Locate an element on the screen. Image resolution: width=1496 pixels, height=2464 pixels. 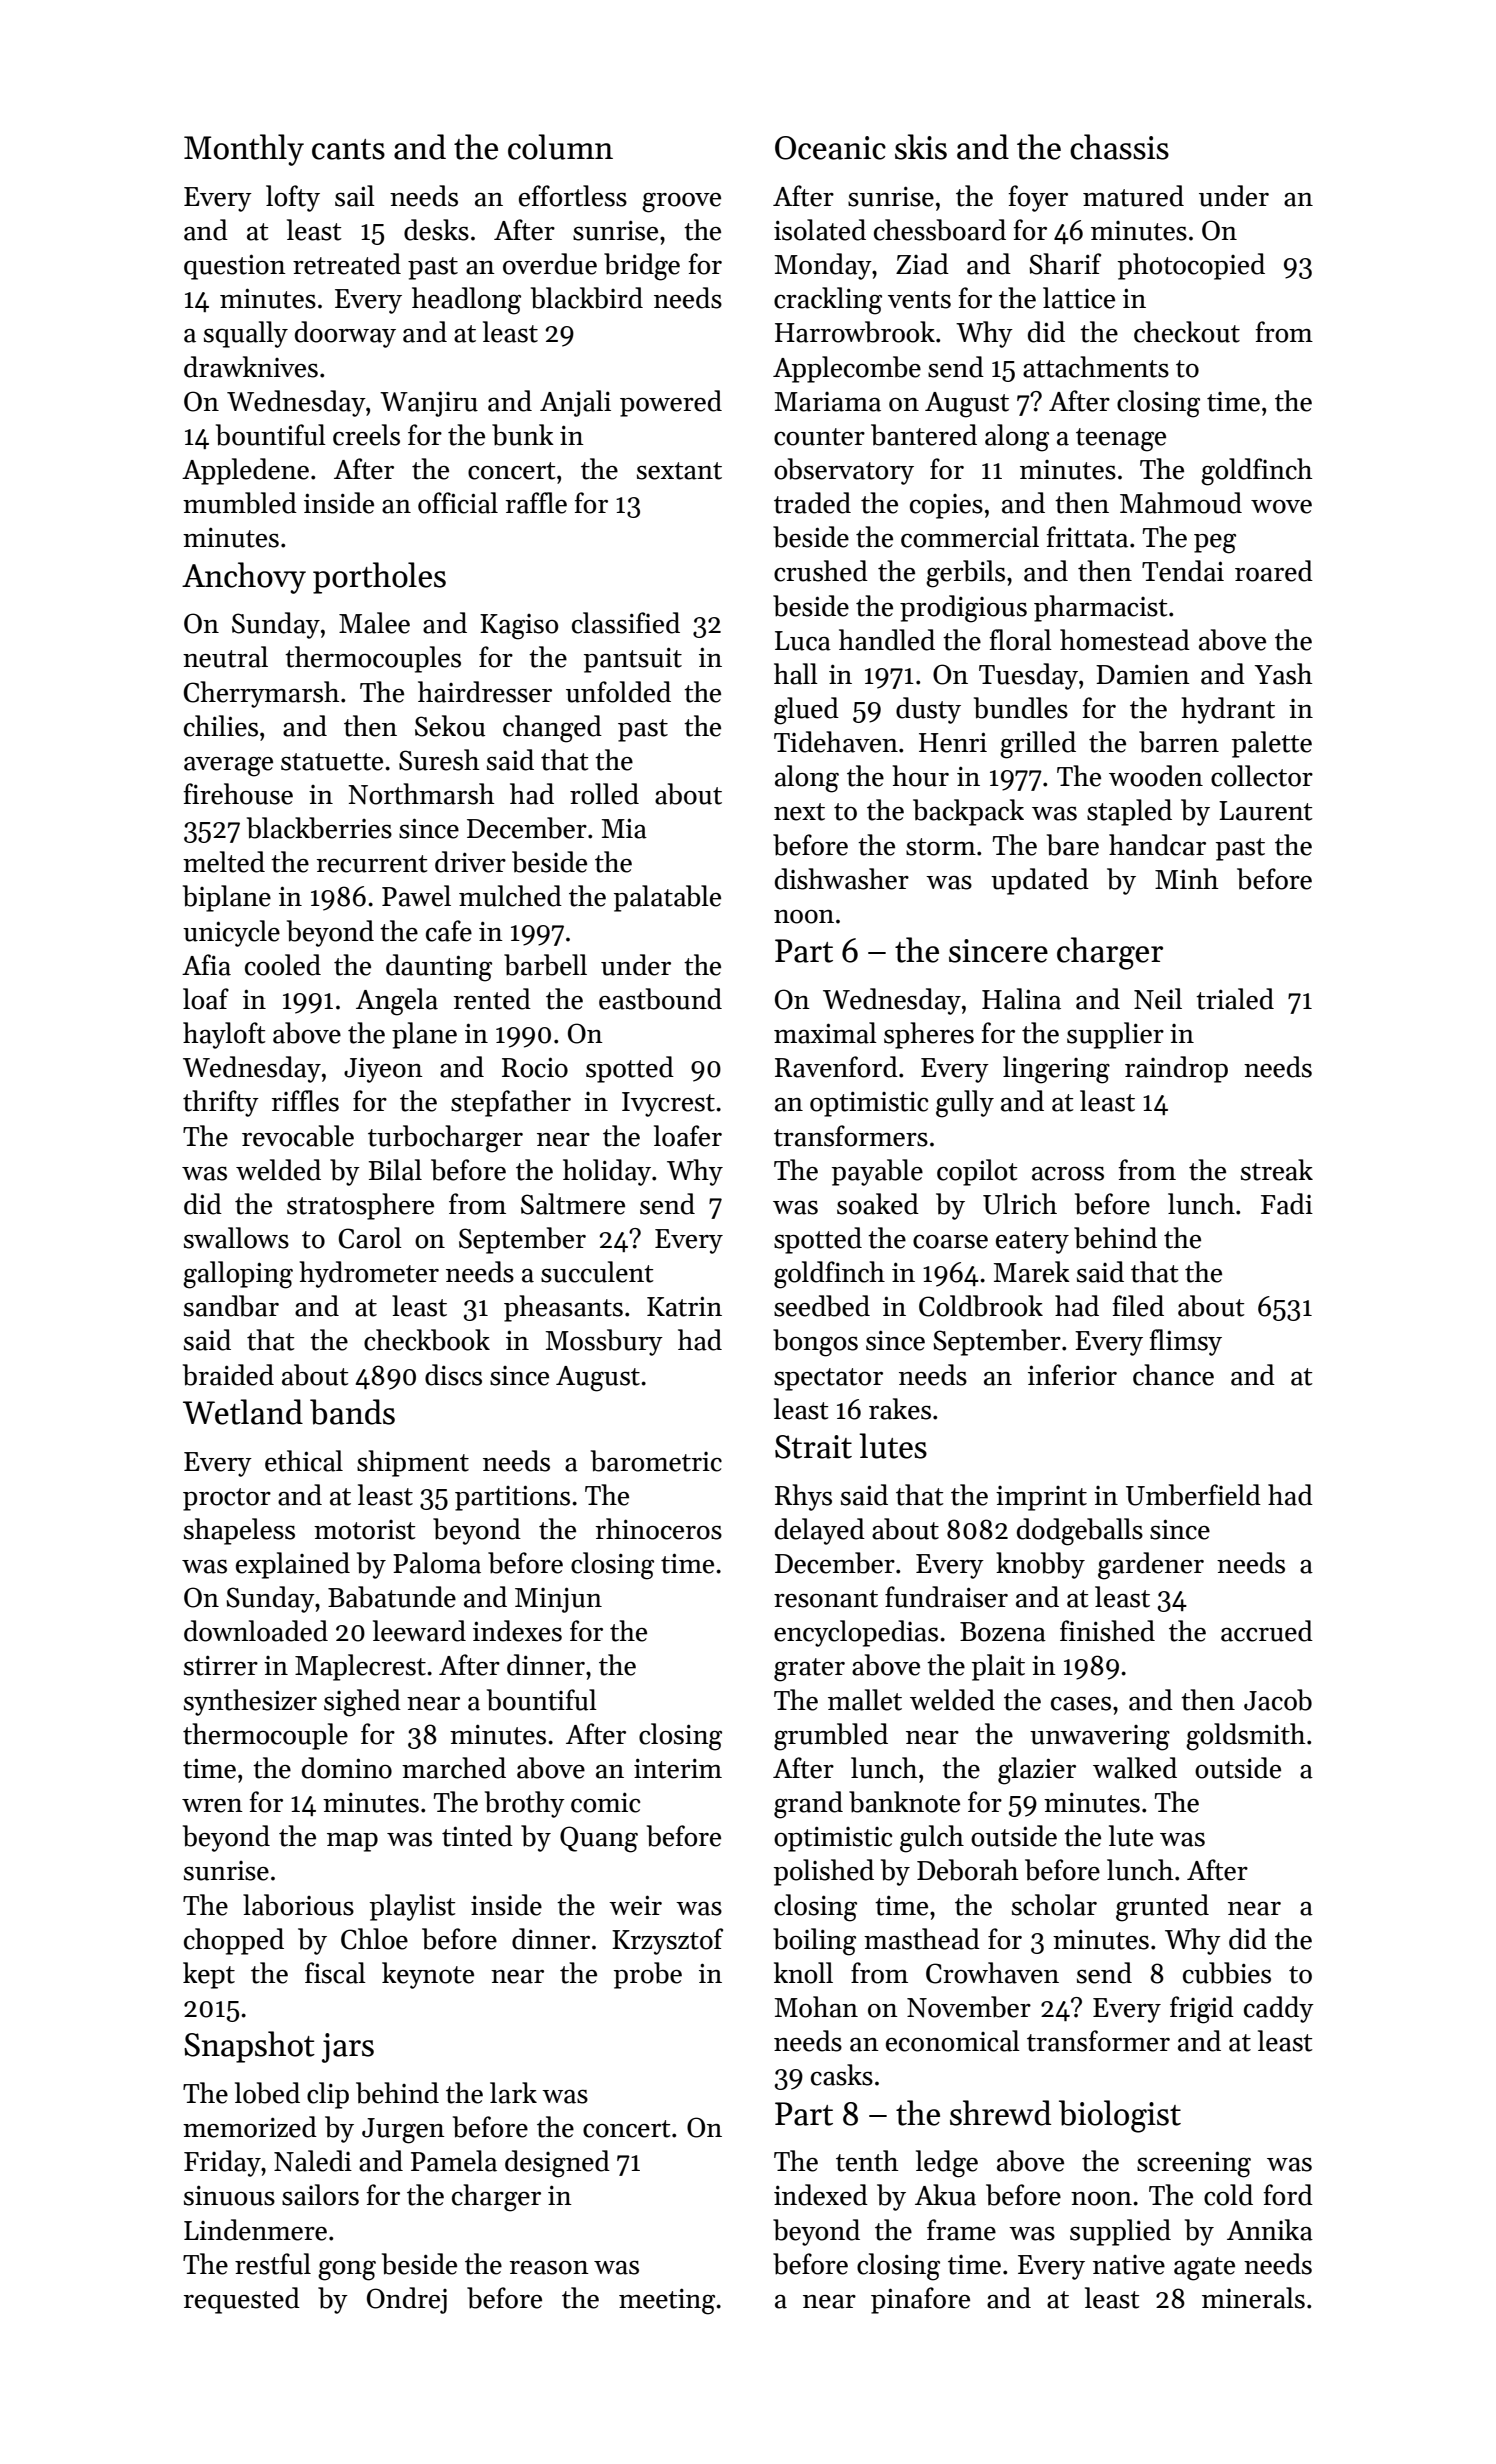
skis is located at coordinates (921, 147).
